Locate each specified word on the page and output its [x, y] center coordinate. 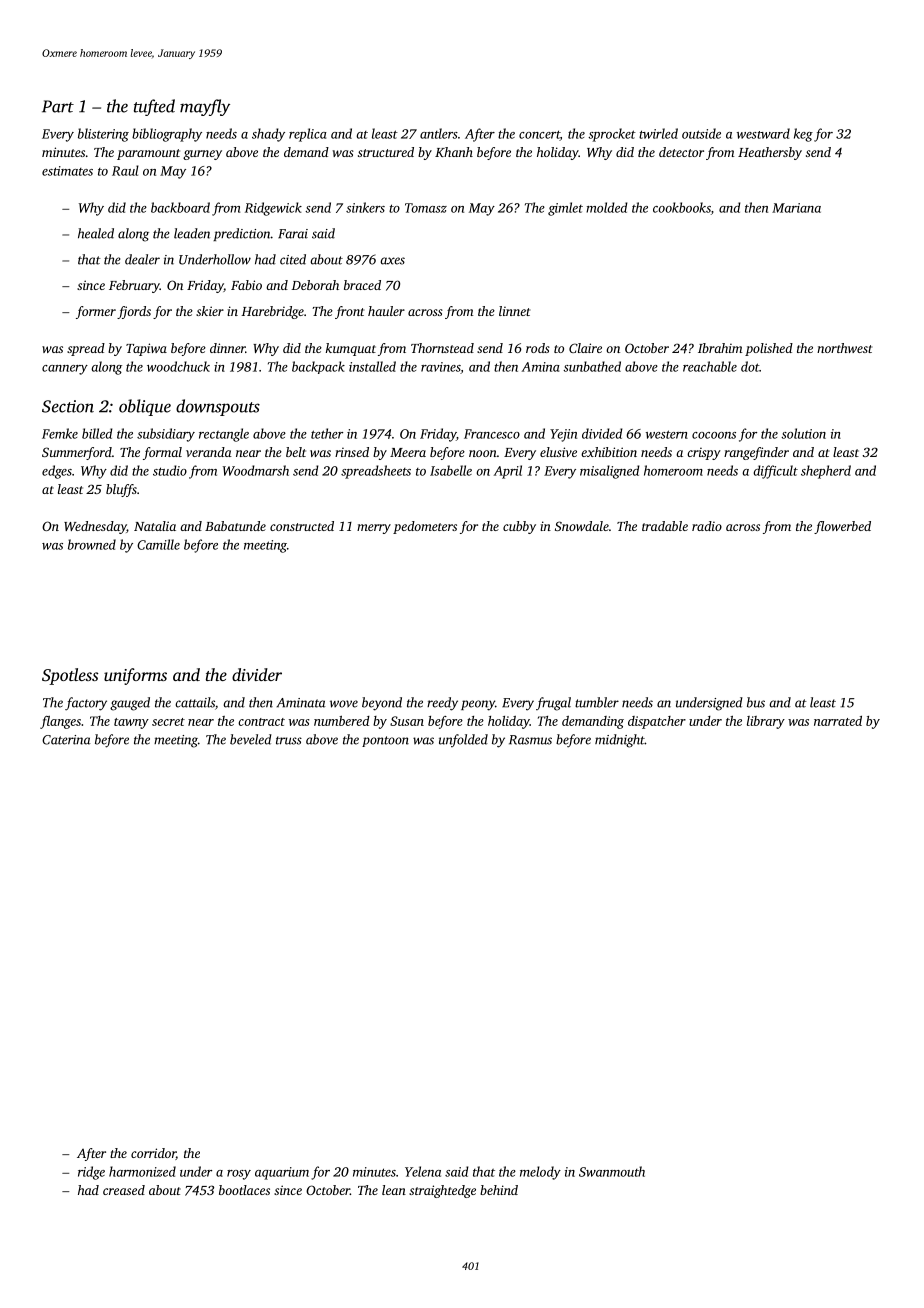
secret [168, 722]
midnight [620, 741]
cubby [519, 527]
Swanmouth [612, 1171]
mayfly [205, 107]
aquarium [282, 1173]
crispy [704, 453]
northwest [844, 348]
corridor [153, 1154]
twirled [658, 133]
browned [92, 544]
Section [68, 406]
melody [540, 1173]
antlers [439, 133]
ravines [440, 367]
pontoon [385, 741]
